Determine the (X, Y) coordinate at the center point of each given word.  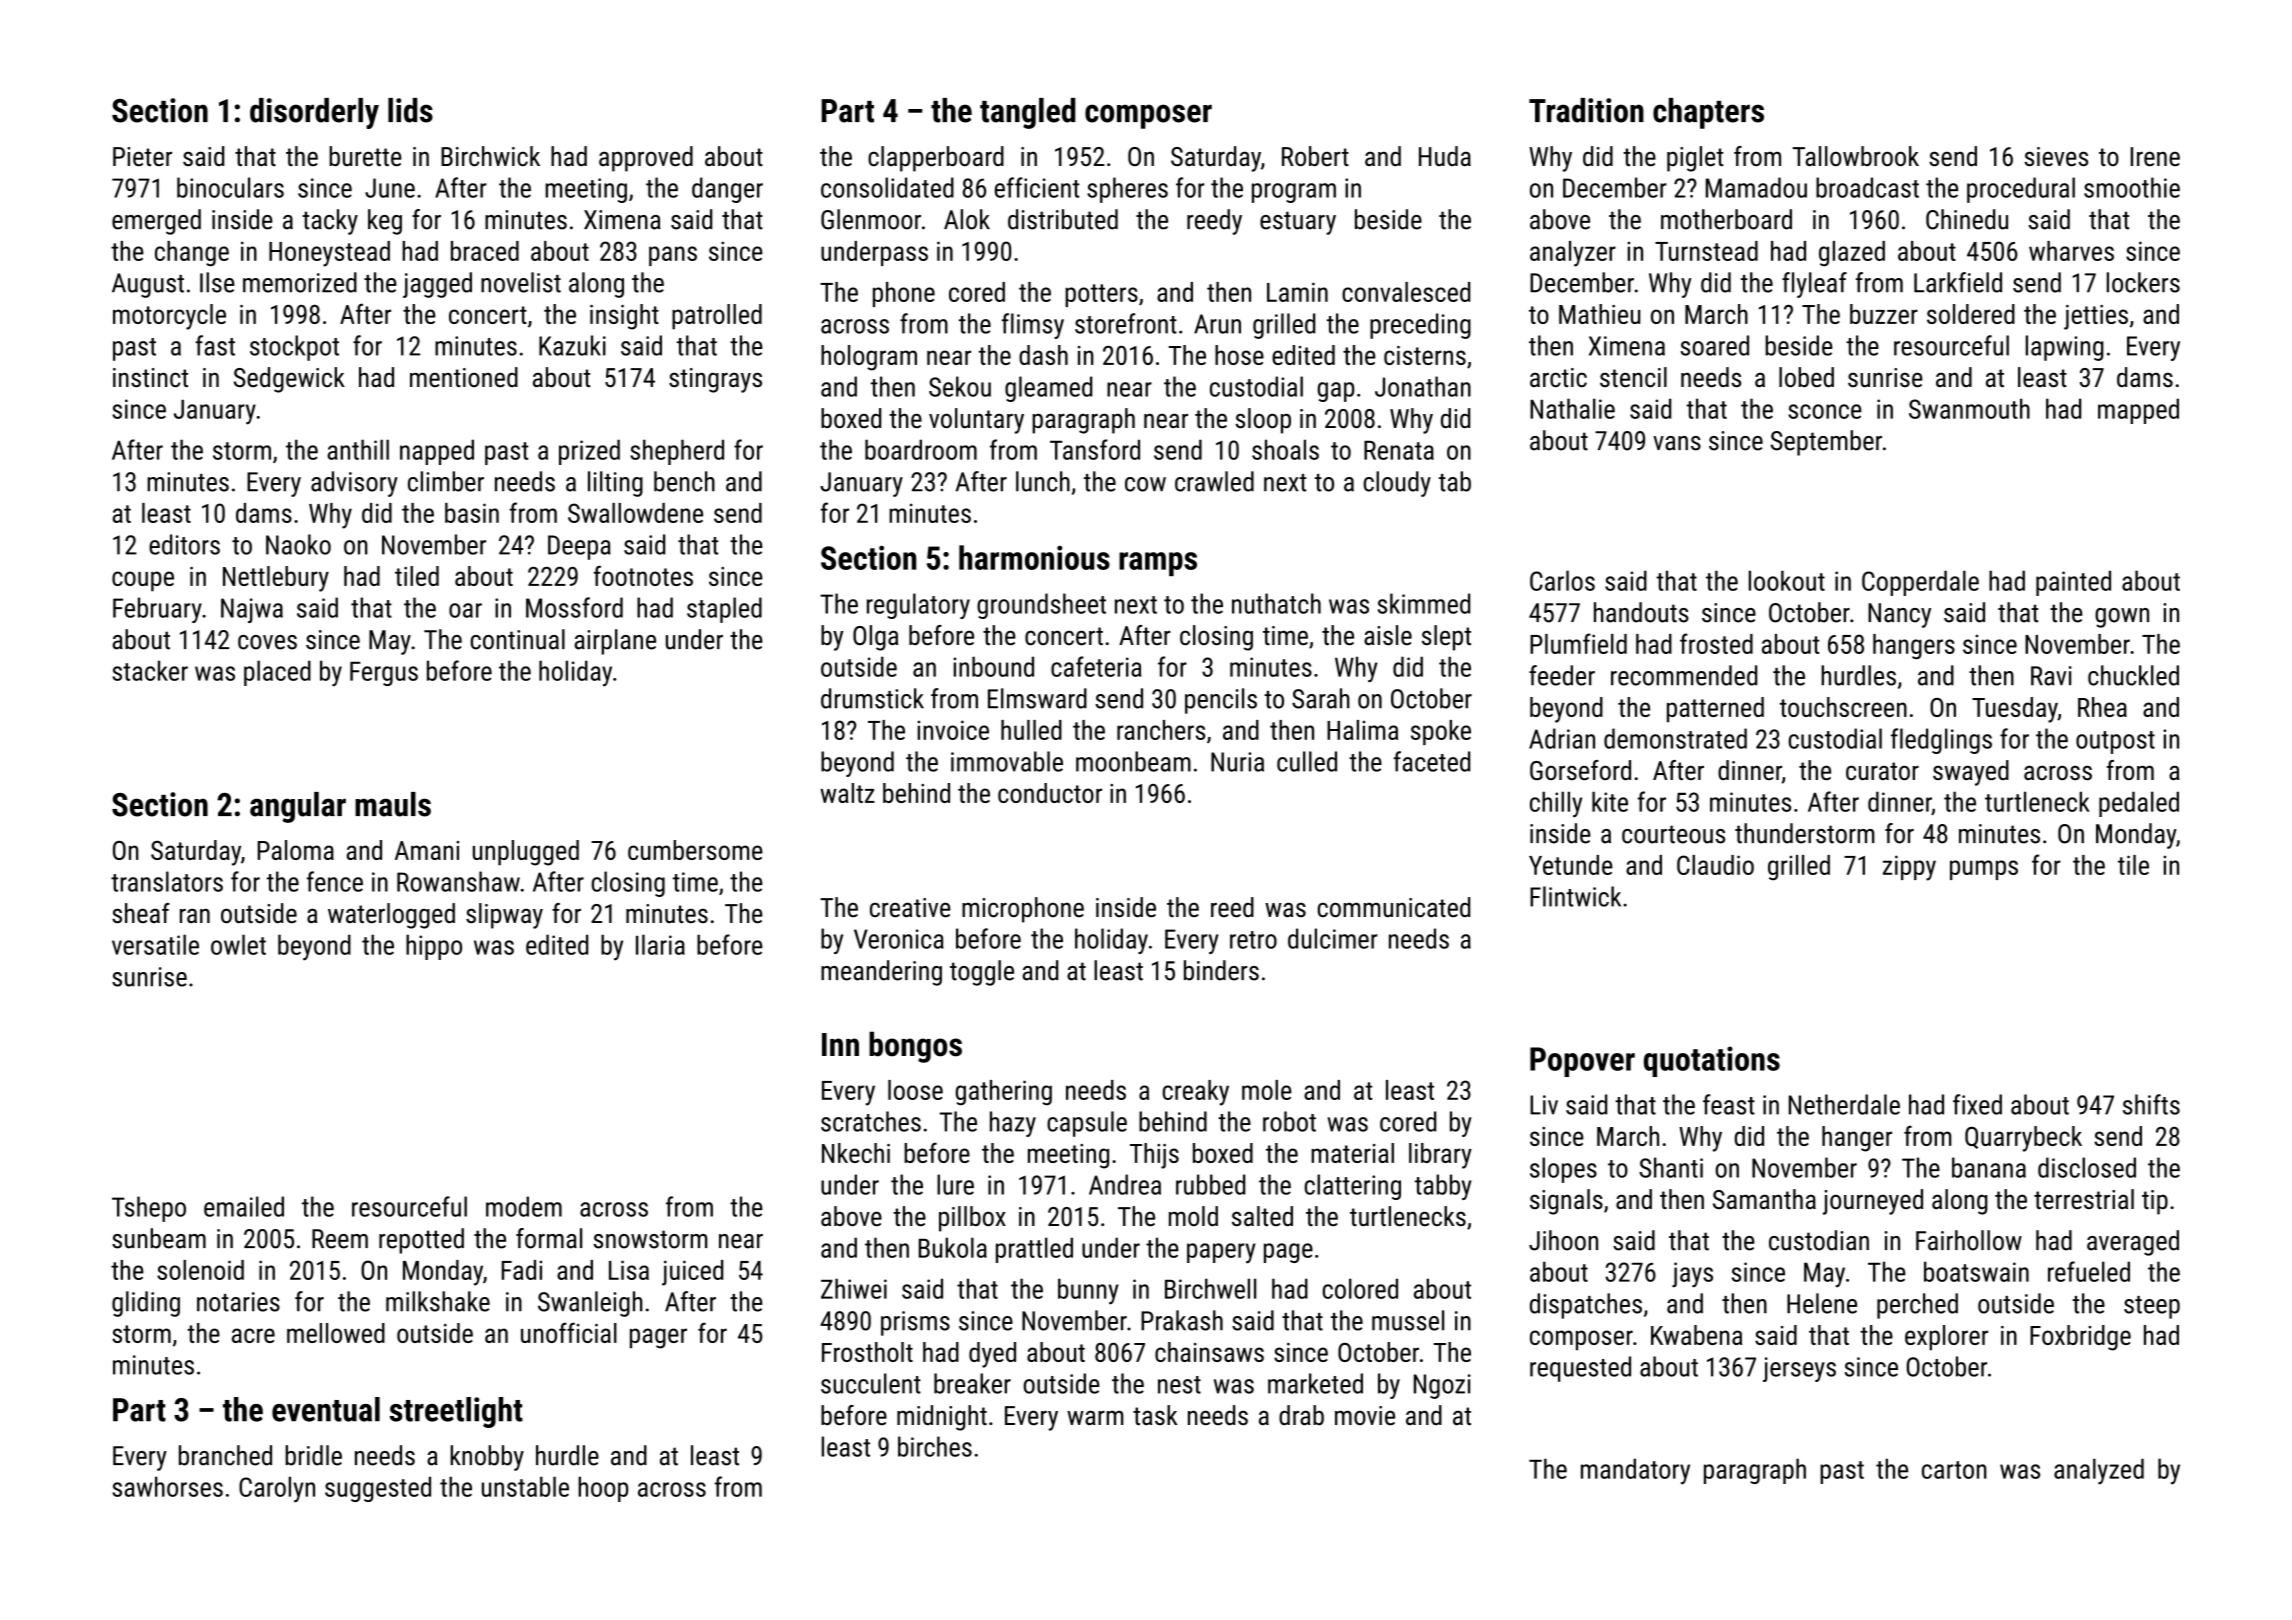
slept (1446, 638)
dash (1043, 355)
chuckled (2133, 675)
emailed (244, 1206)
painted (2073, 583)
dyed (992, 1355)
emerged (156, 222)
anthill (358, 449)
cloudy (1397, 484)
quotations (1712, 1061)
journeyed (1873, 1202)
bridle (313, 1455)
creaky (1196, 1093)
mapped (2138, 411)
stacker (150, 670)
